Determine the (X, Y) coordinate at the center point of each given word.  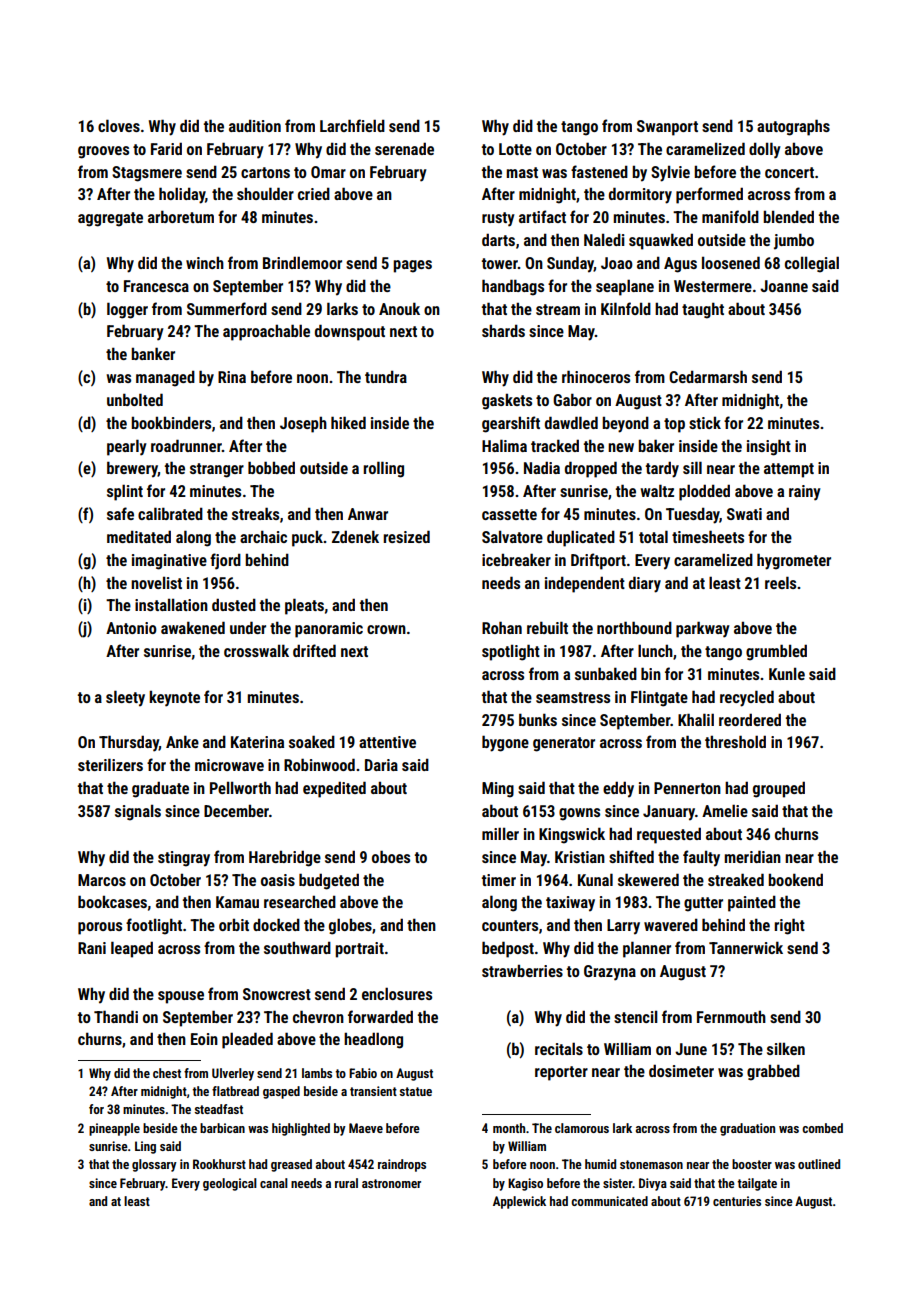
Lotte (515, 149)
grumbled (776, 652)
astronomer (391, 1183)
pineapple (114, 1129)
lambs (317, 1073)
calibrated (170, 513)
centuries (737, 1201)
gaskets (507, 401)
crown (386, 629)
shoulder (265, 193)
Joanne (784, 286)
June (691, 1049)
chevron (318, 1016)
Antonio (131, 628)
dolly (765, 150)
